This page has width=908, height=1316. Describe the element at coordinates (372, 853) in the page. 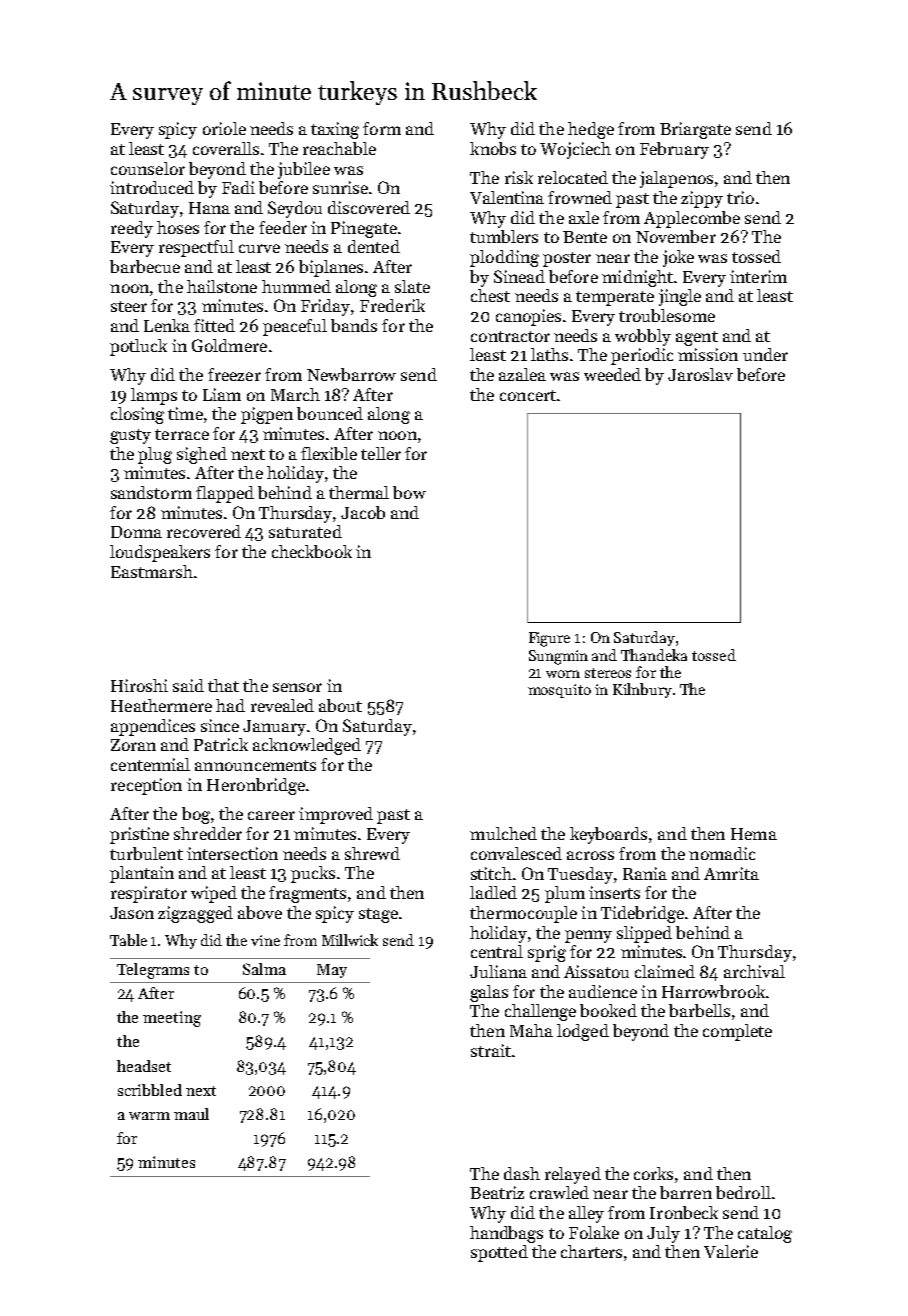

I see `shrewd` at that location.
